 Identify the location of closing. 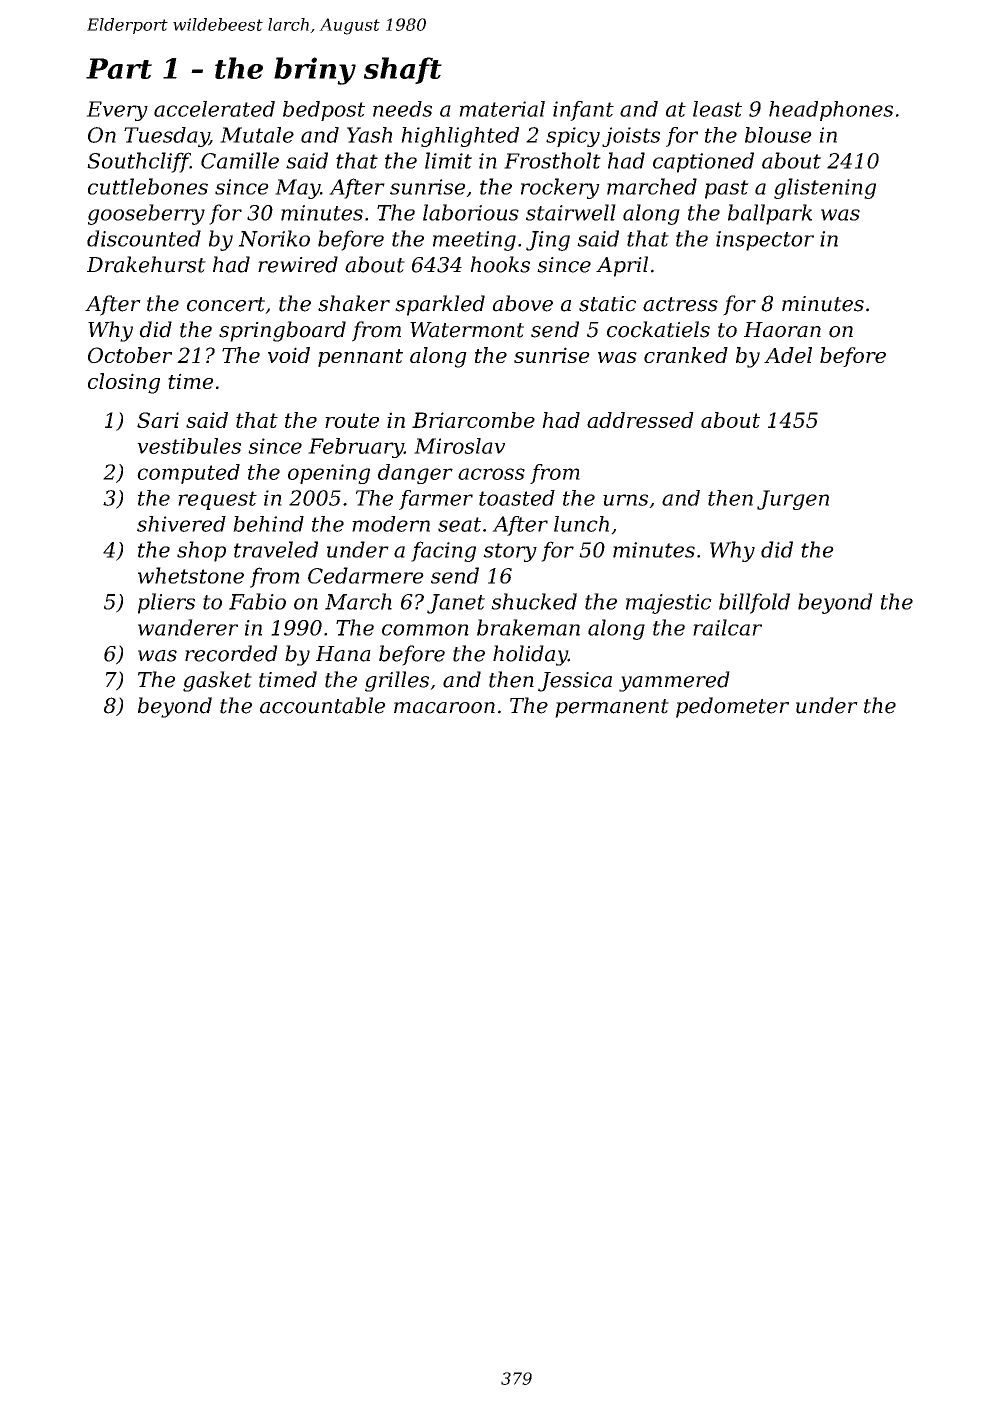
(124, 383).
